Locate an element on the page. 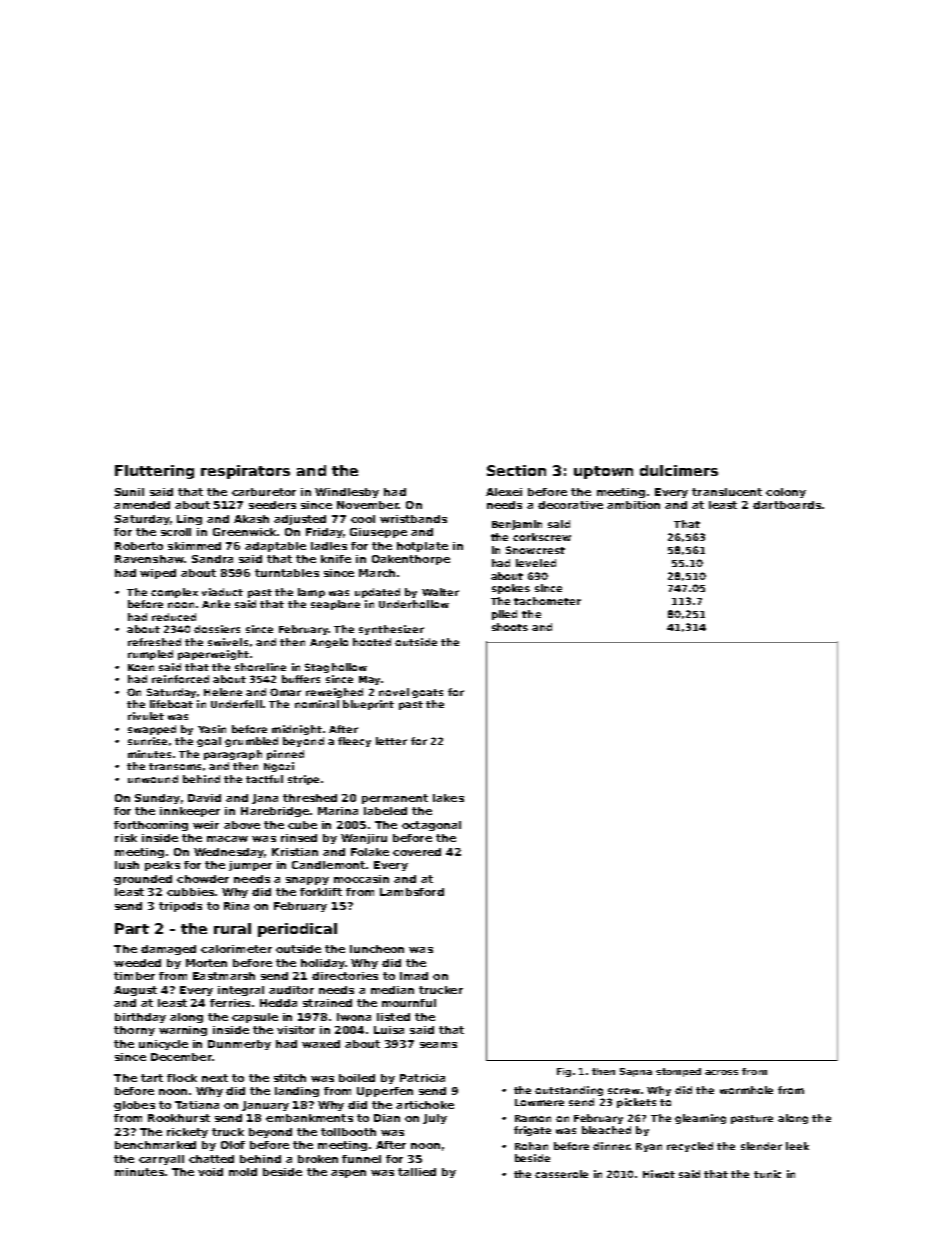  leek is located at coordinates (797, 1146).
